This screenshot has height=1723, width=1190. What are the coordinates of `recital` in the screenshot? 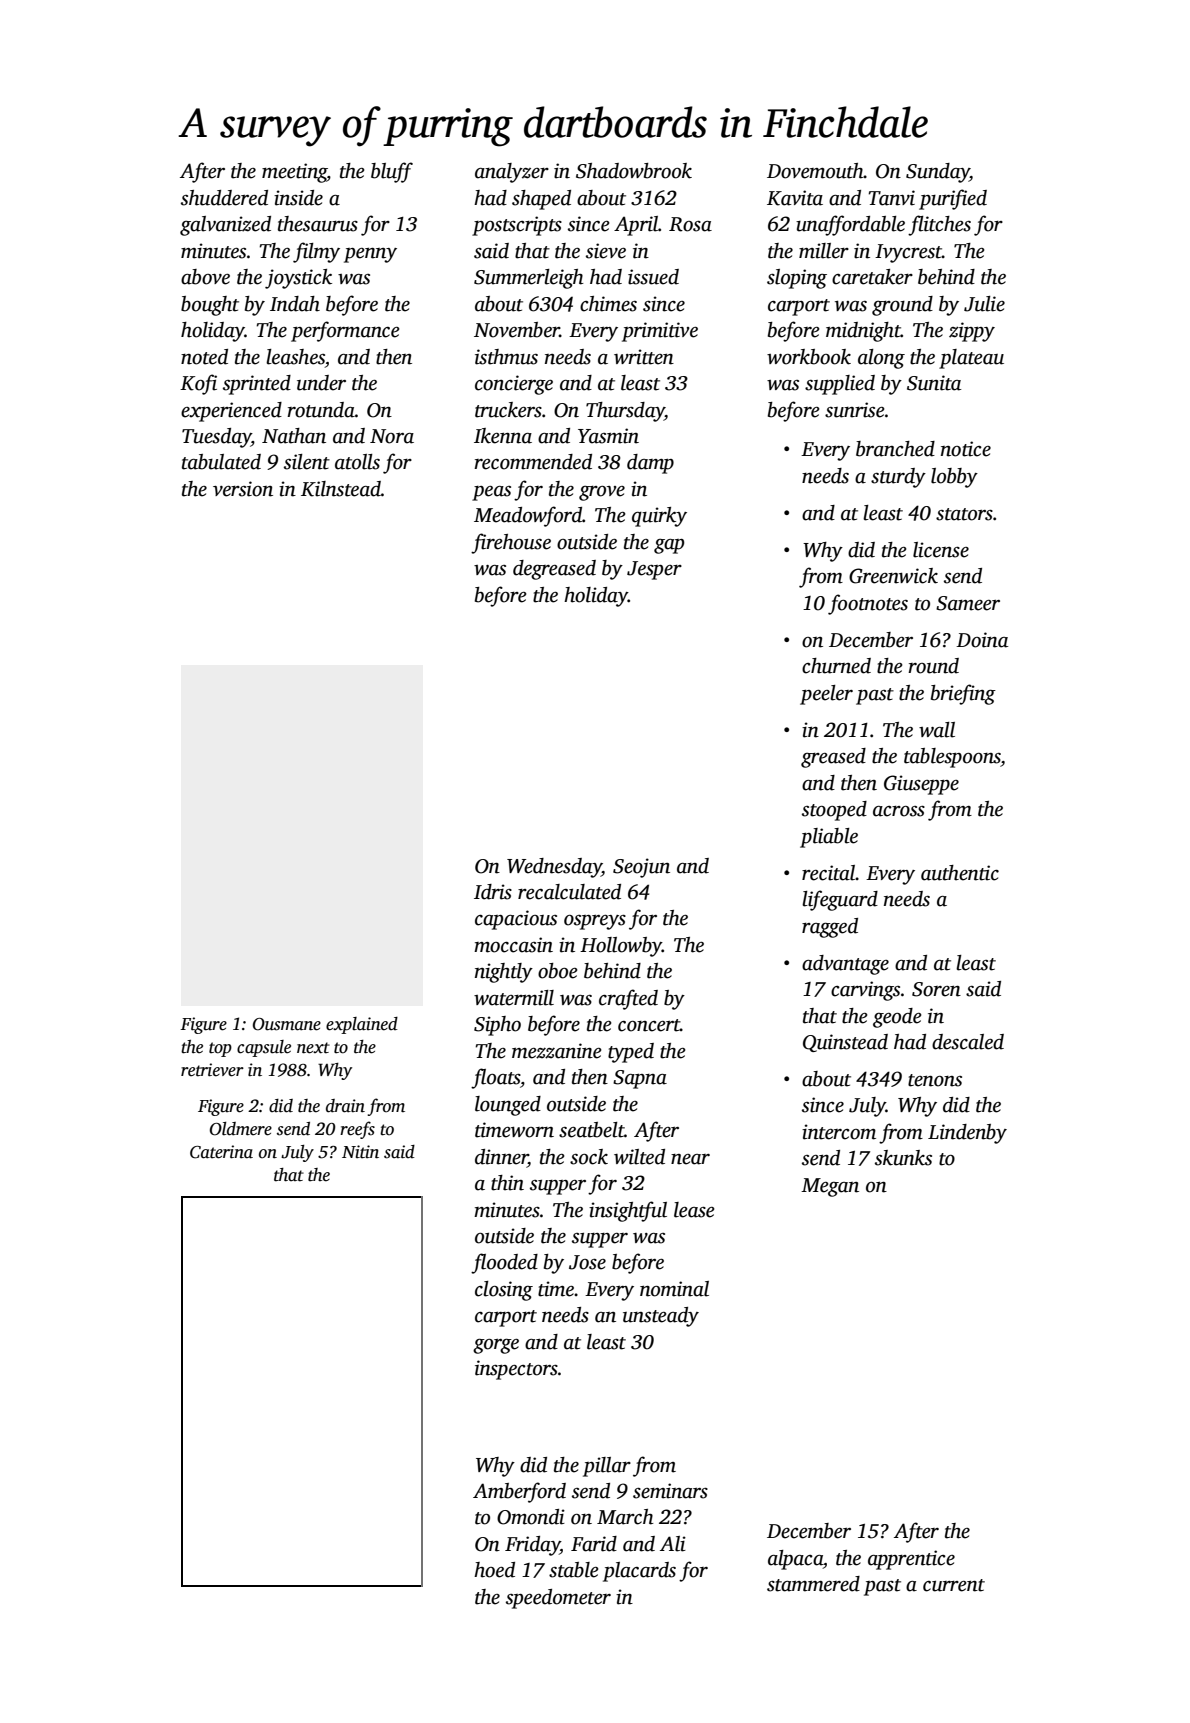 It's located at (829, 873).
